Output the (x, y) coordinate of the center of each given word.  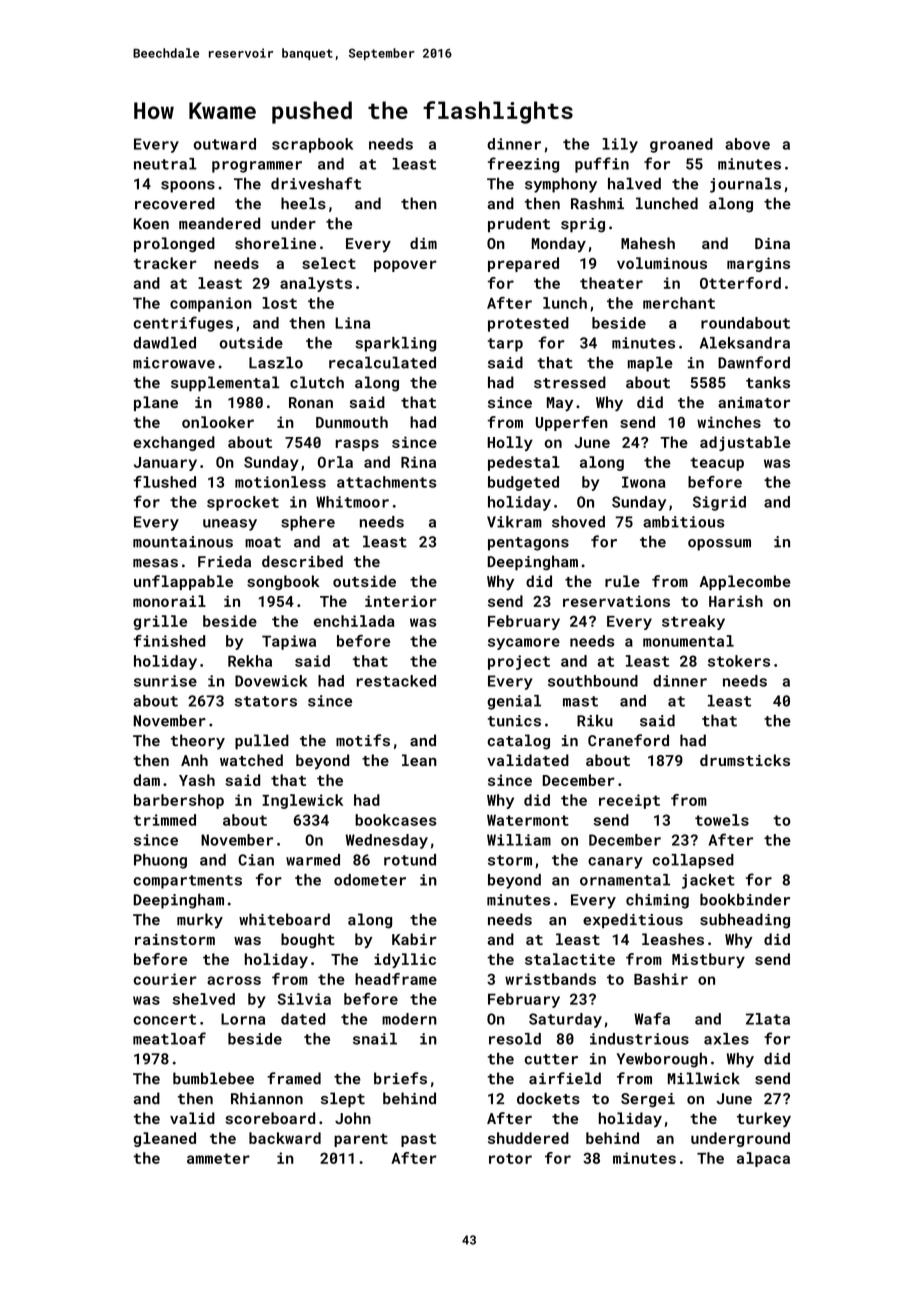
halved (634, 183)
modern (409, 1019)
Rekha (250, 661)
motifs (363, 740)
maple (650, 364)
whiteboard (284, 919)
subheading (745, 921)
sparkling (395, 344)
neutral (165, 164)
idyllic (405, 960)
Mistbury (708, 960)
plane (156, 403)
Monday (559, 244)
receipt (629, 801)
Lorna (243, 1019)
